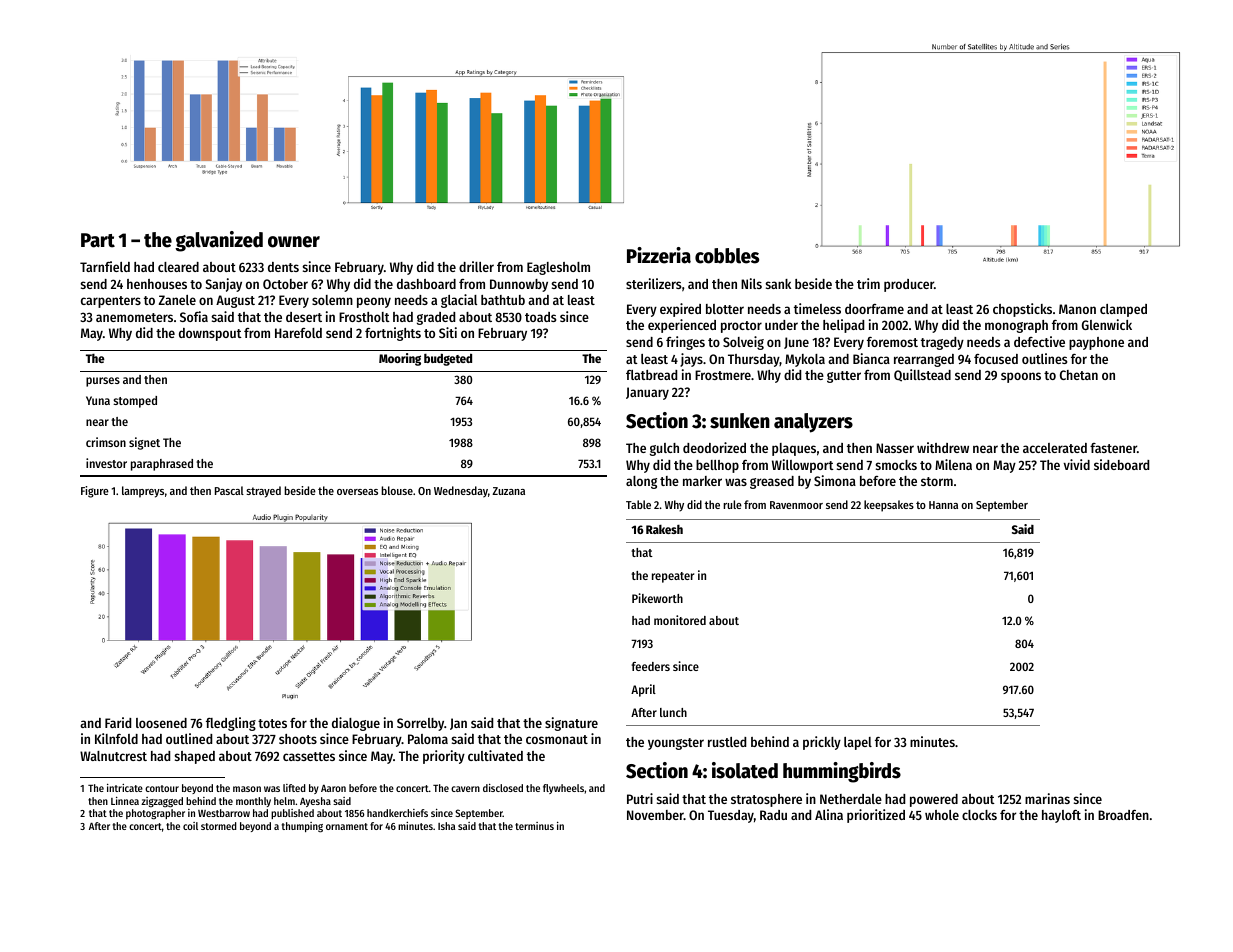  What do you see at coordinates (143, 492) in the screenshot?
I see `lampreys` at bounding box center [143, 492].
